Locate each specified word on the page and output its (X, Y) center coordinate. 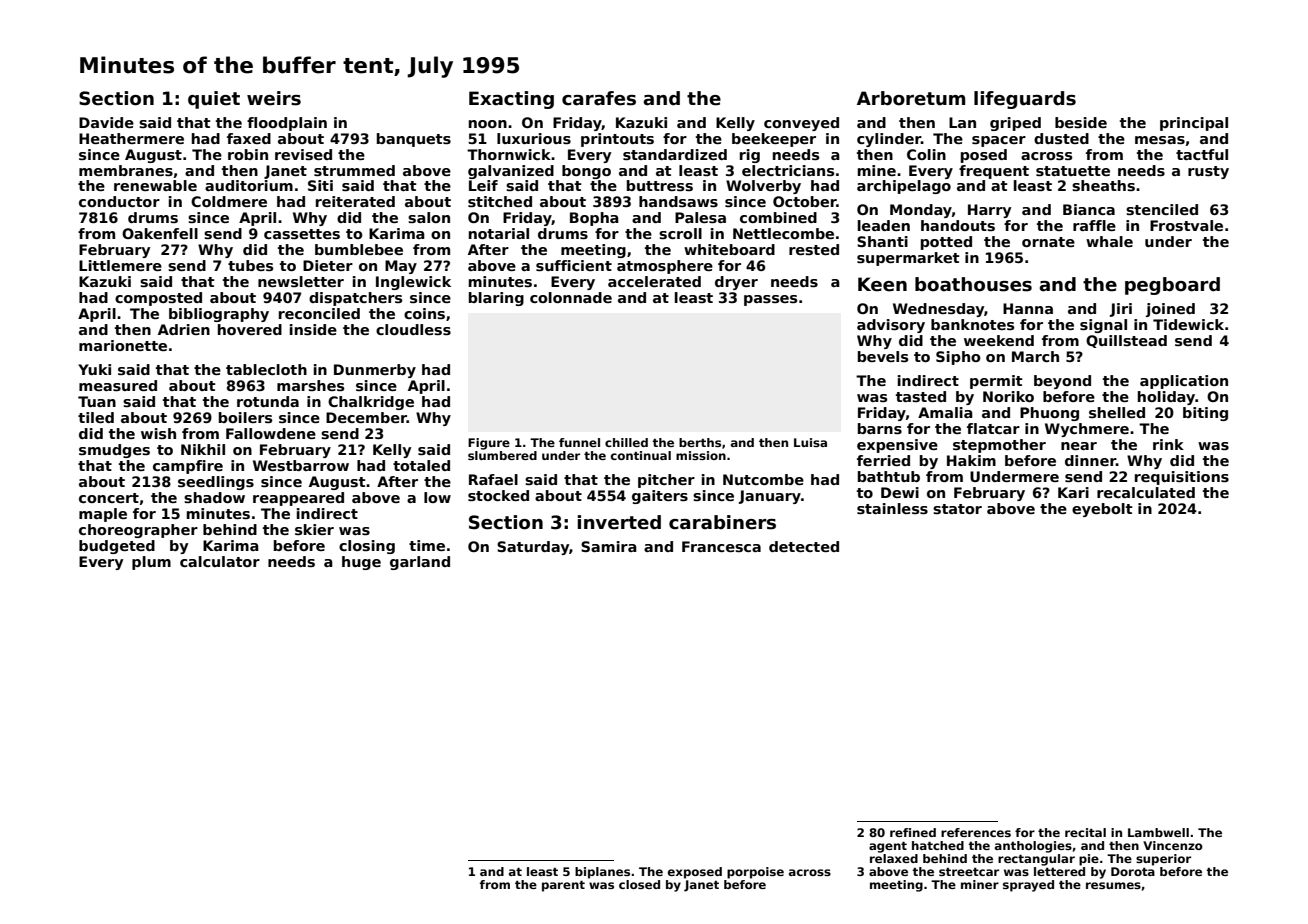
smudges (114, 451)
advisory (891, 326)
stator (957, 509)
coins (424, 313)
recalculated (1146, 492)
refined (913, 832)
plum (151, 563)
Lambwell (1158, 832)
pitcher (666, 481)
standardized (675, 154)
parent (563, 886)
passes (770, 300)
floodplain (287, 124)
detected (804, 546)
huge (361, 563)
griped (1015, 124)
